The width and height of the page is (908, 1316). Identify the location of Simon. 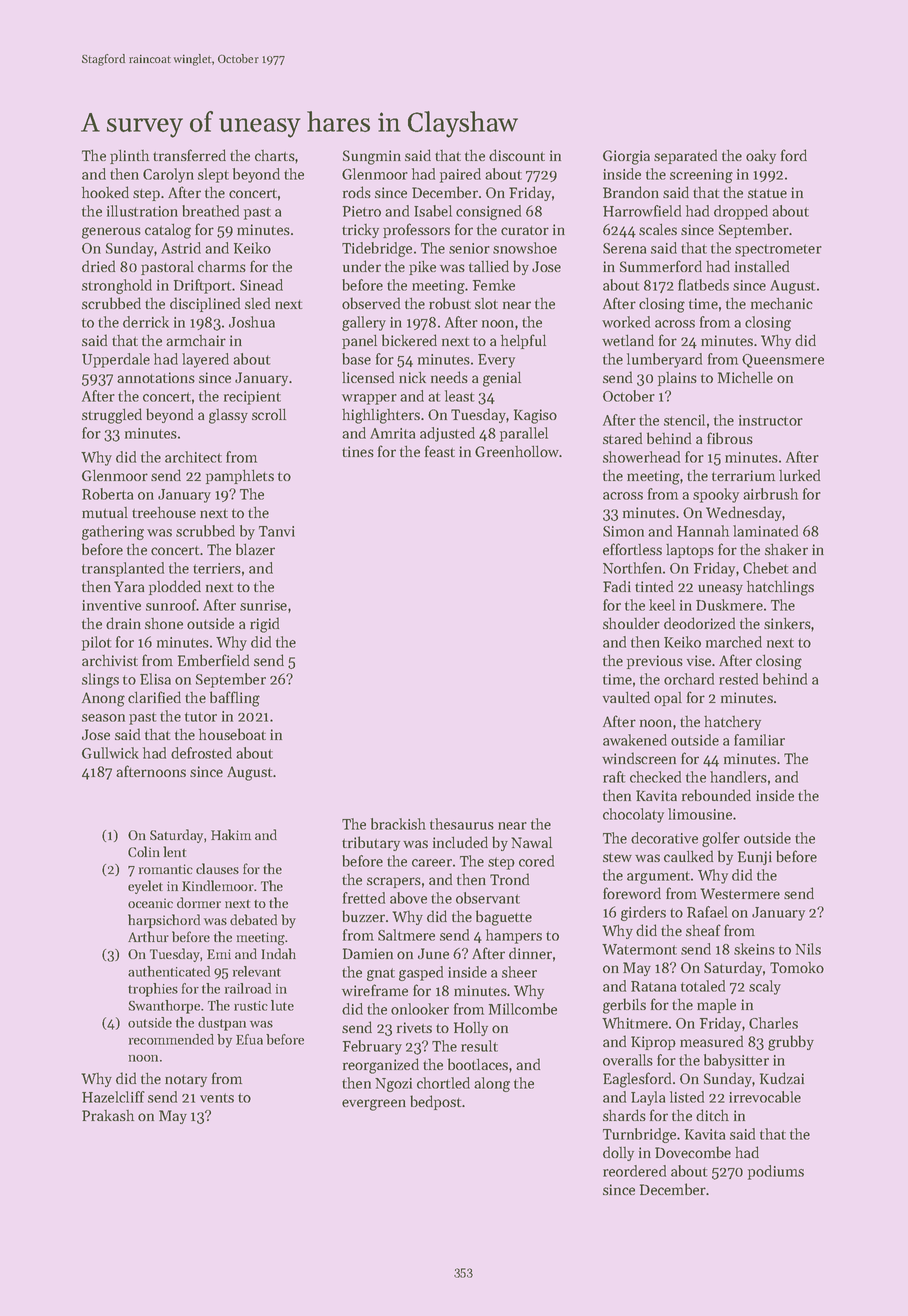
(623, 531).
